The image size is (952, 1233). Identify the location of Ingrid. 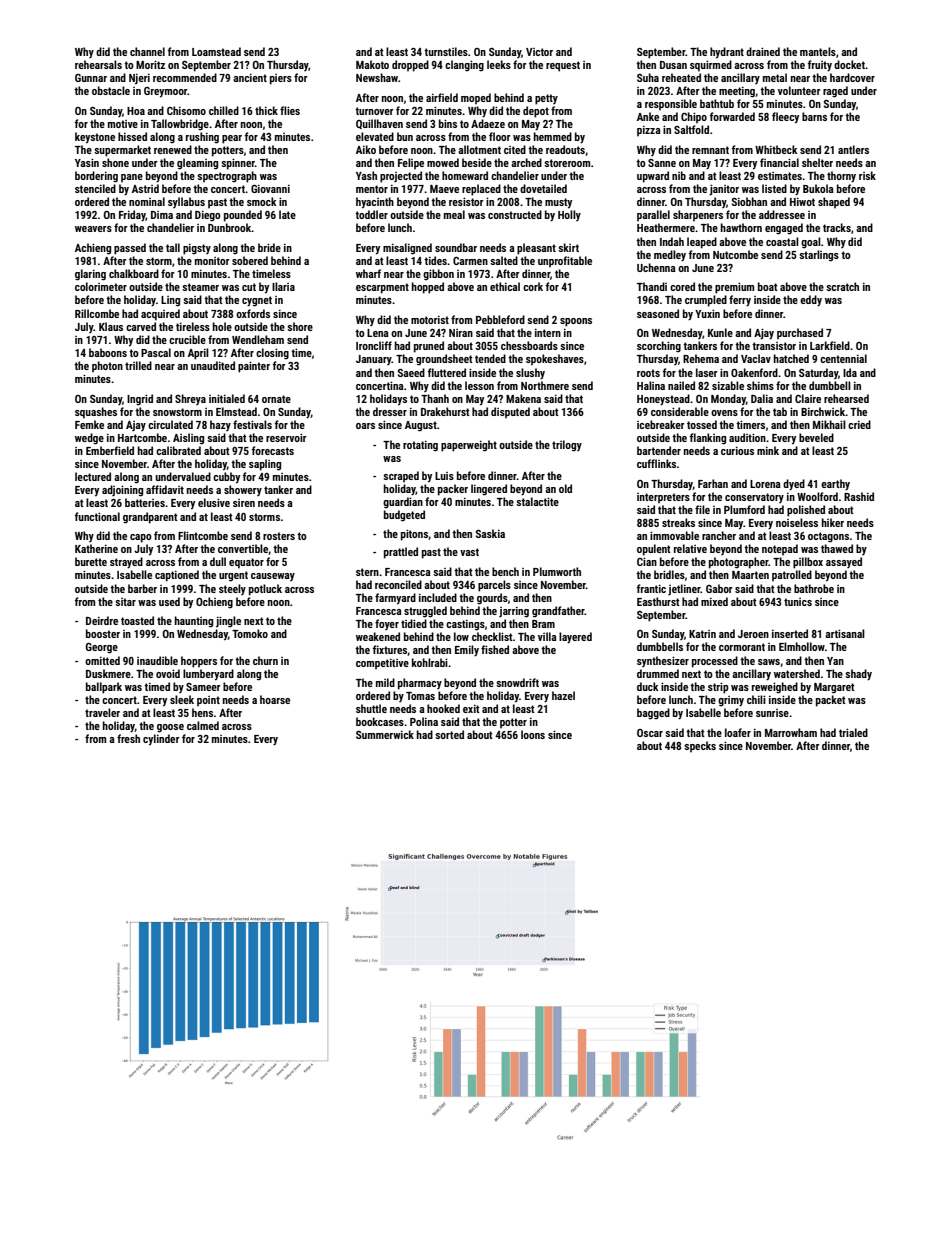
(140, 400).
